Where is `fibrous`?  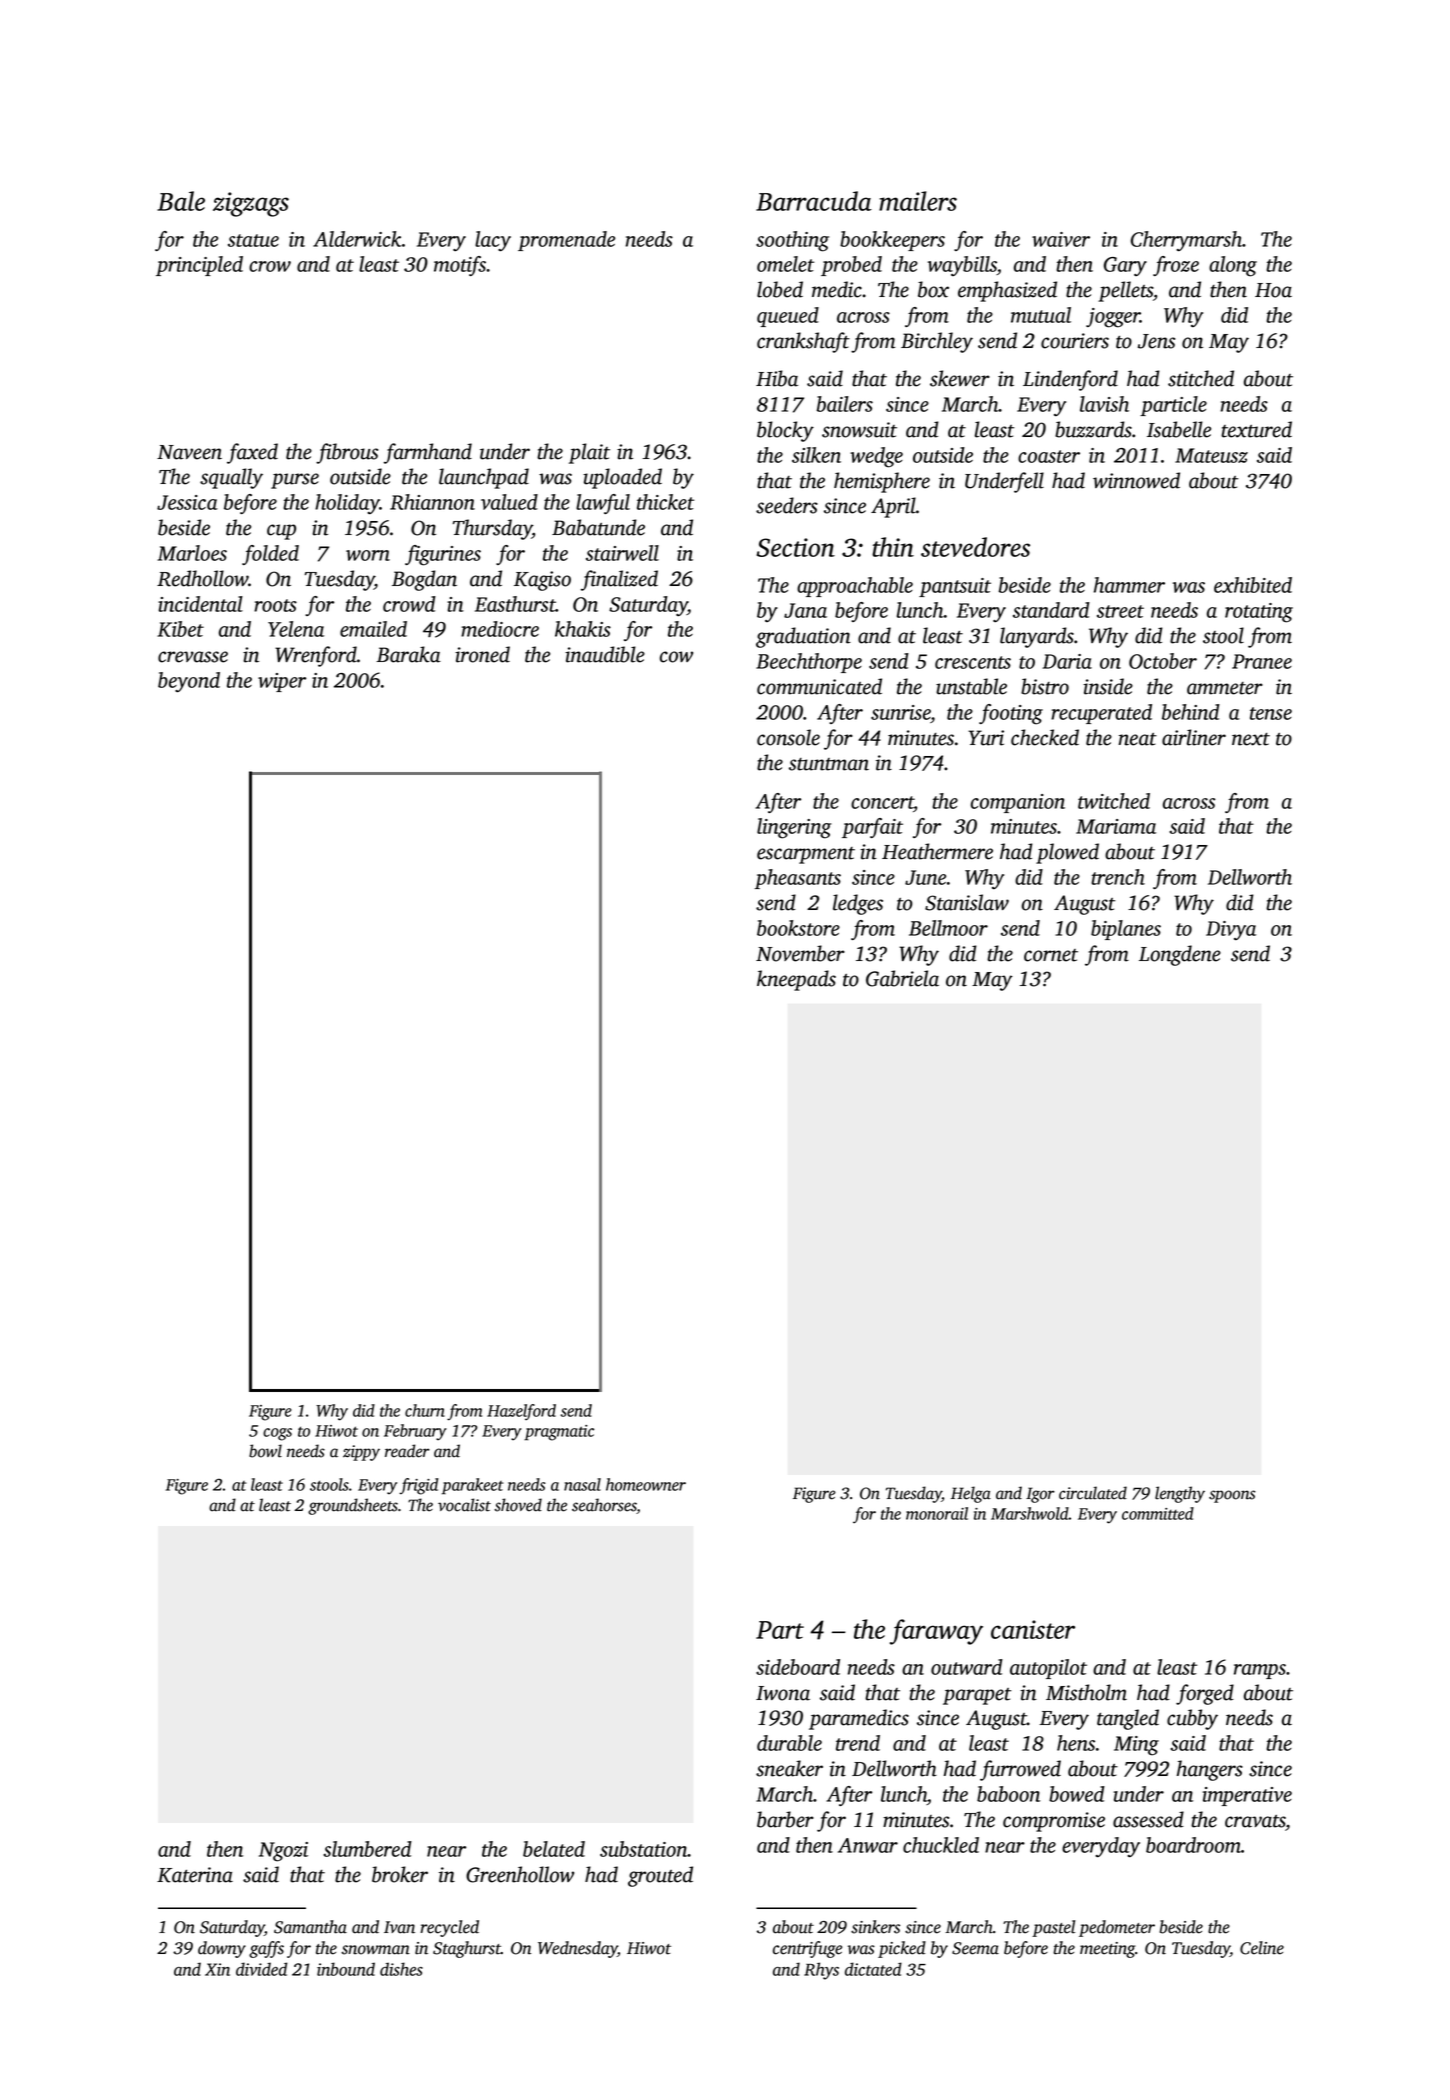 fibrous is located at coordinates (347, 453).
